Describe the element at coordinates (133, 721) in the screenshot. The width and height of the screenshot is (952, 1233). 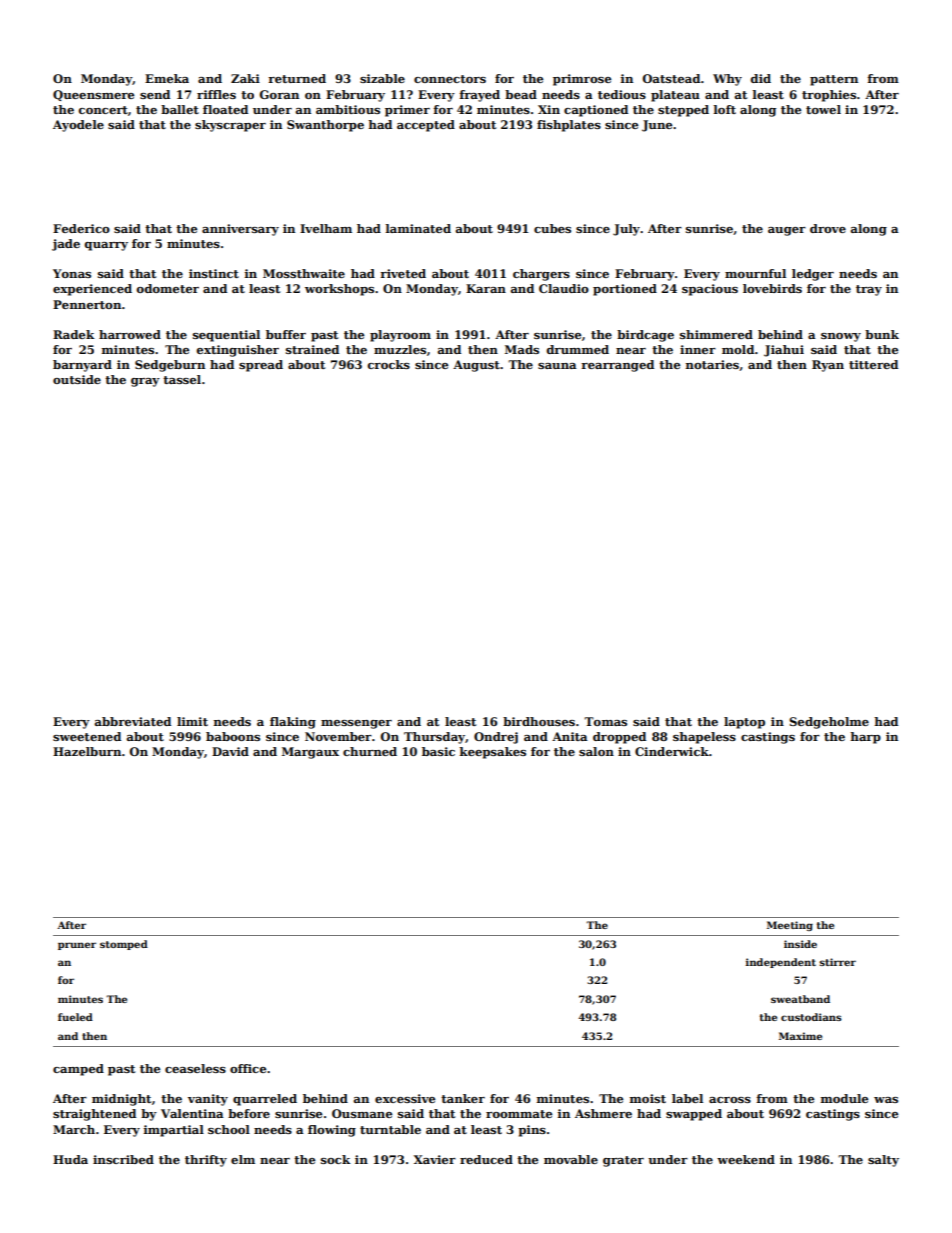
I see `abbreviated` at that location.
